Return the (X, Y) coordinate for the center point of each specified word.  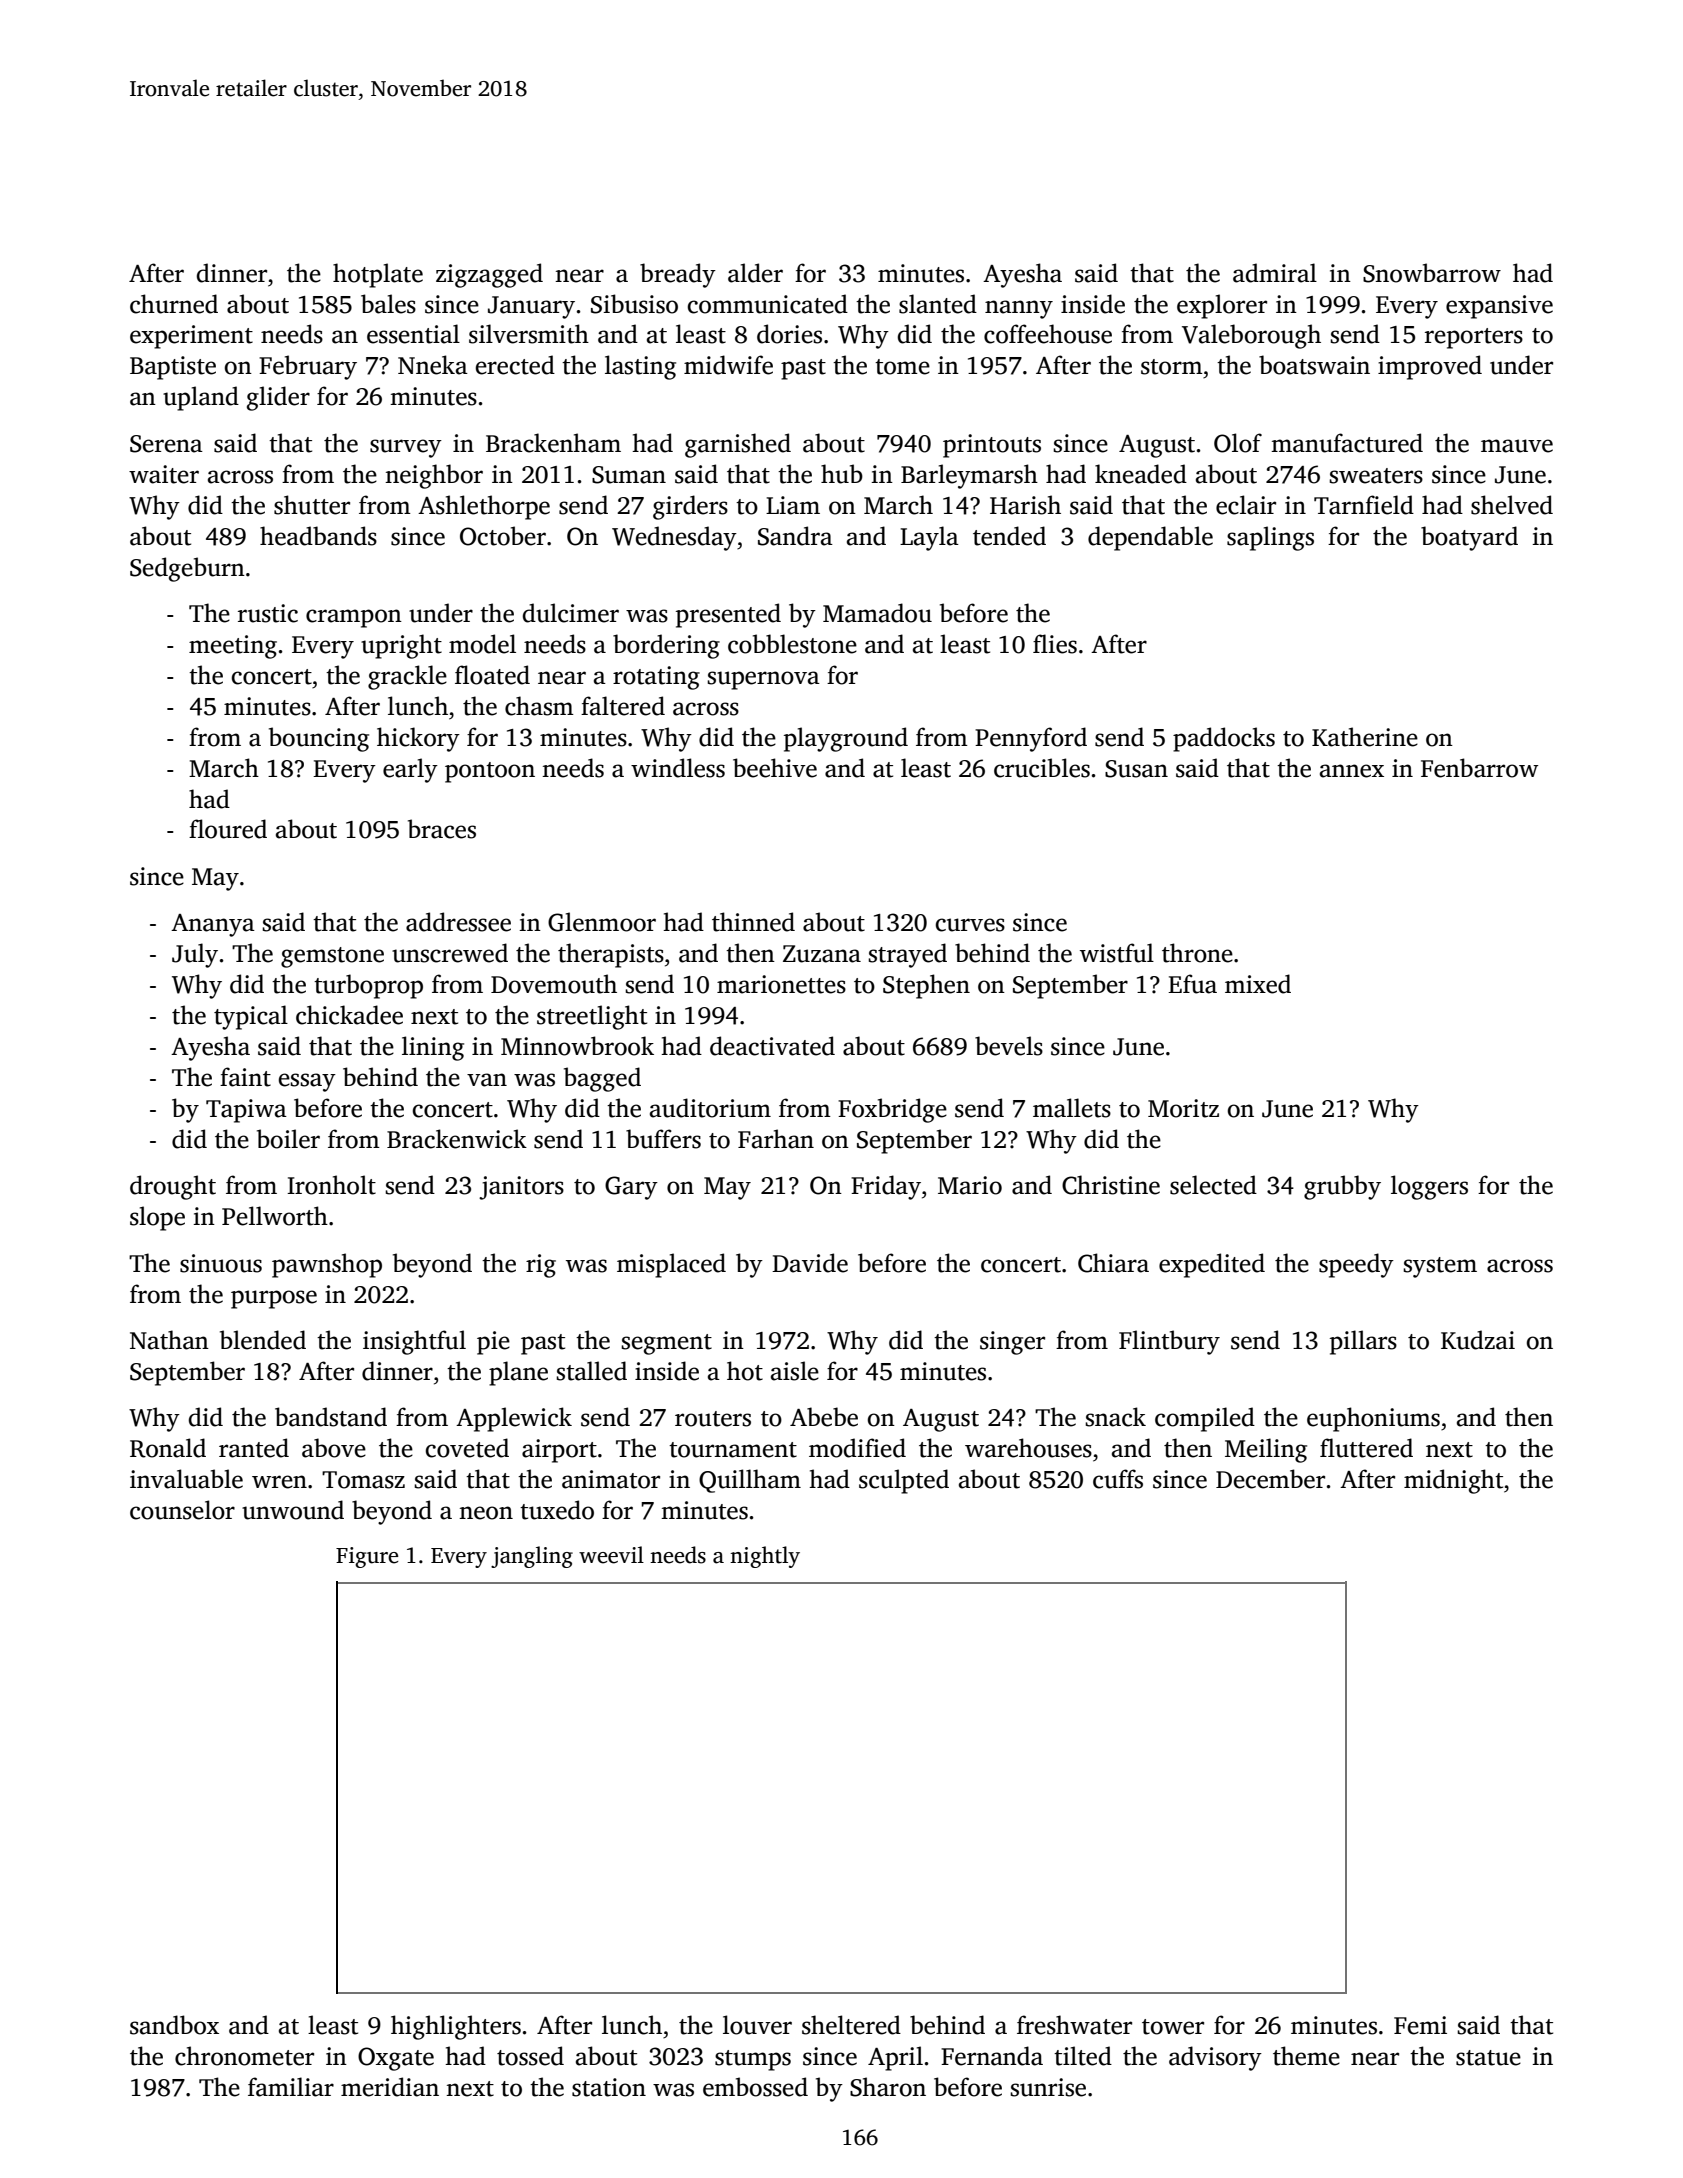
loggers (1429, 1187)
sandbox (174, 2025)
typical (251, 1017)
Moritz (1183, 1108)
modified (857, 1448)
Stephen (926, 986)
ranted (254, 1448)
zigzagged (489, 275)
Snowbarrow (1432, 273)
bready (678, 275)
